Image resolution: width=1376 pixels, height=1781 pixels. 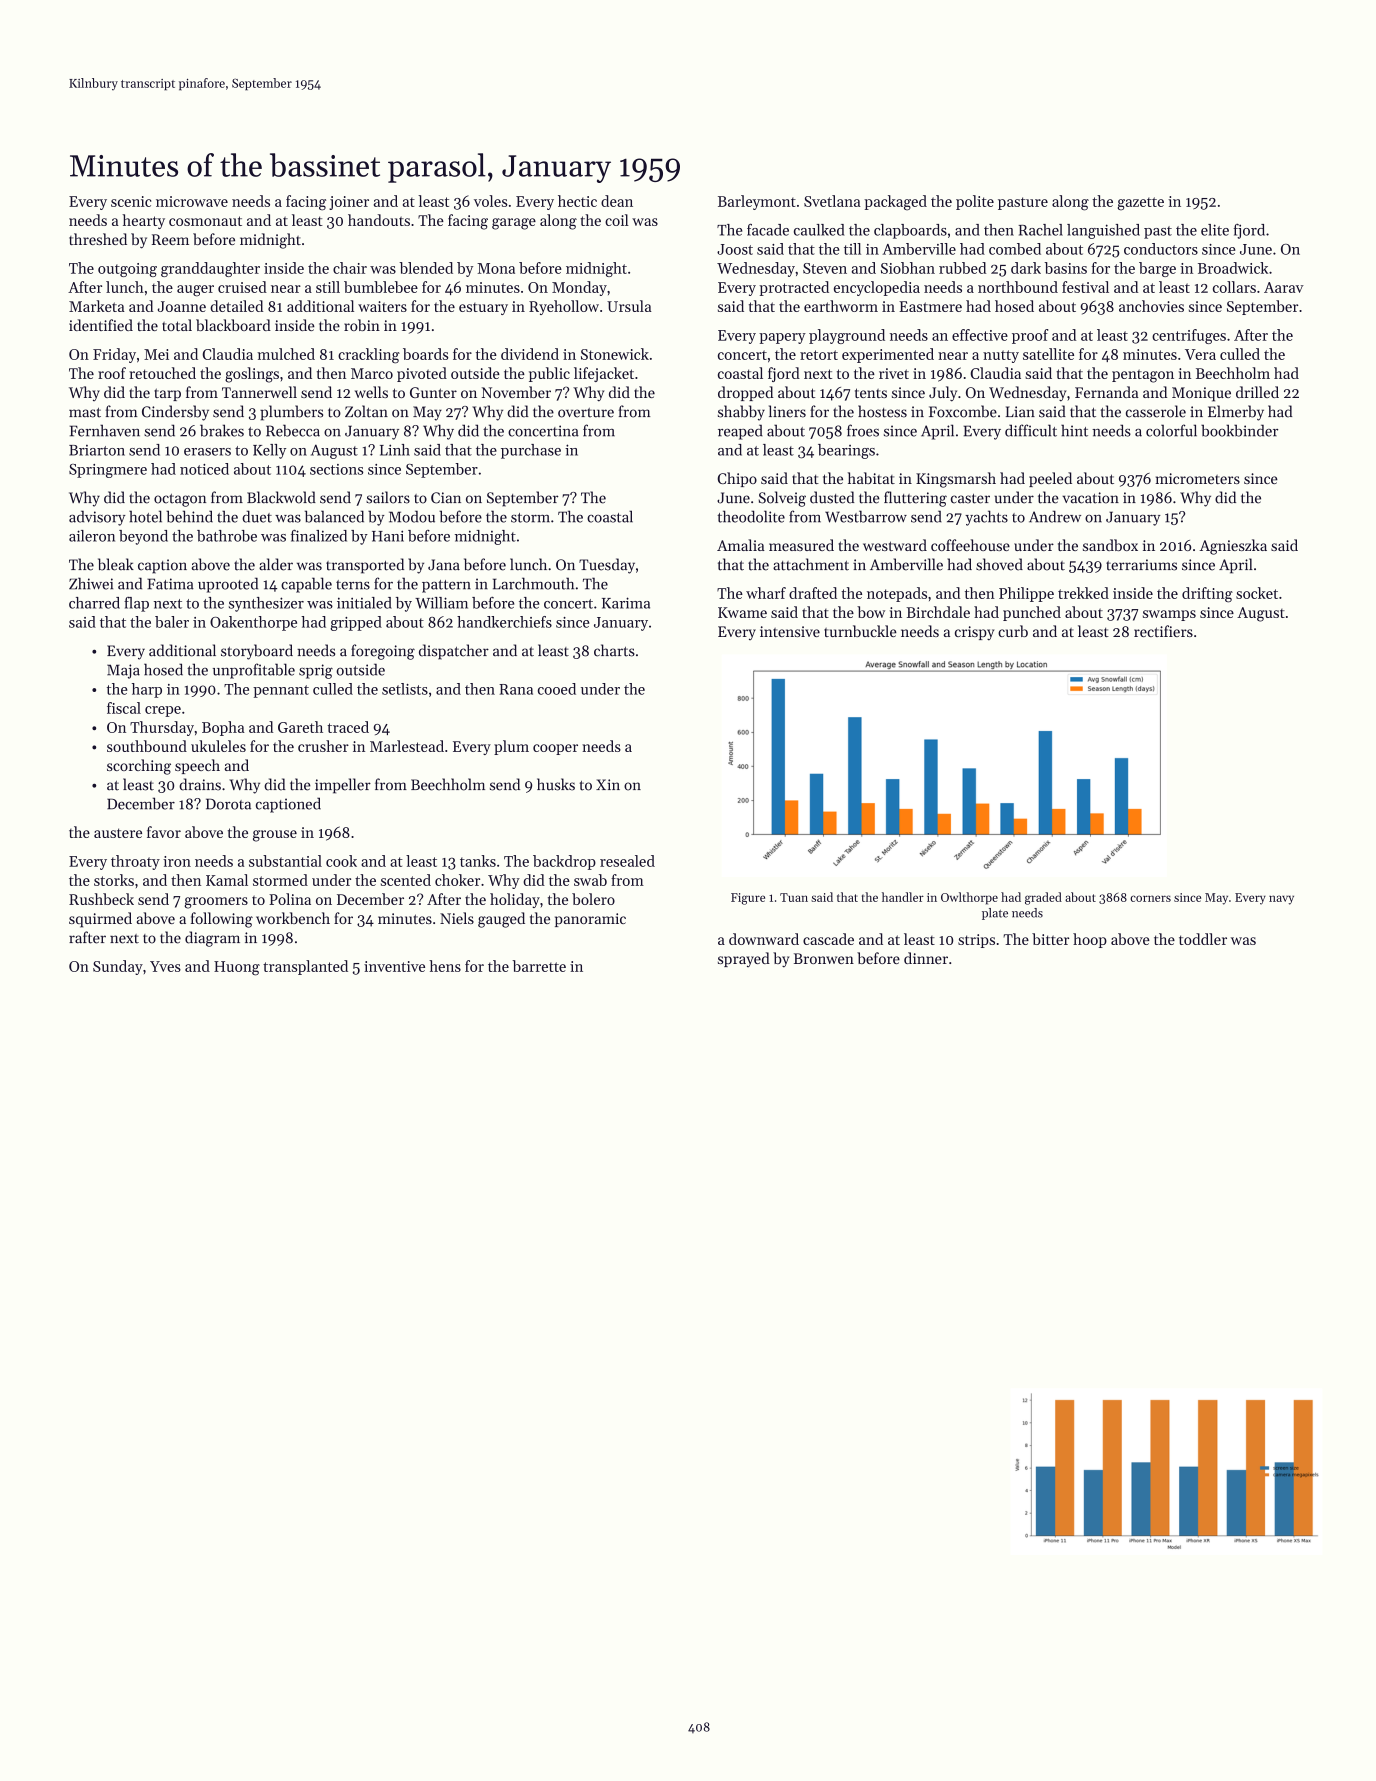 What do you see at coordinates (94, 603) in the screenshot?
I see `charred` at bounding box center [94, 603].
